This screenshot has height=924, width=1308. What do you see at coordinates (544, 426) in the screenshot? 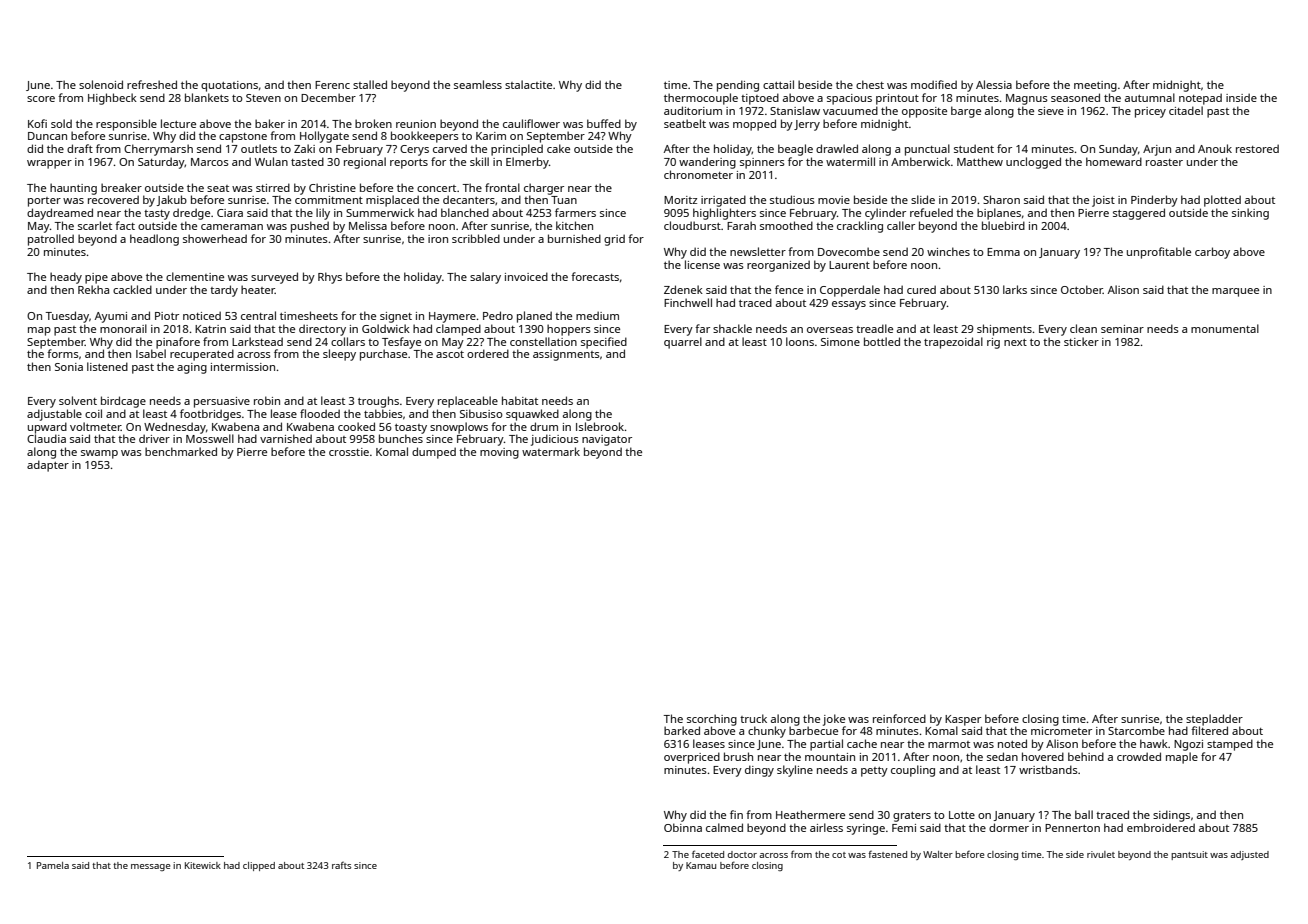
I see `drum` at bounding box center [544, 426].
